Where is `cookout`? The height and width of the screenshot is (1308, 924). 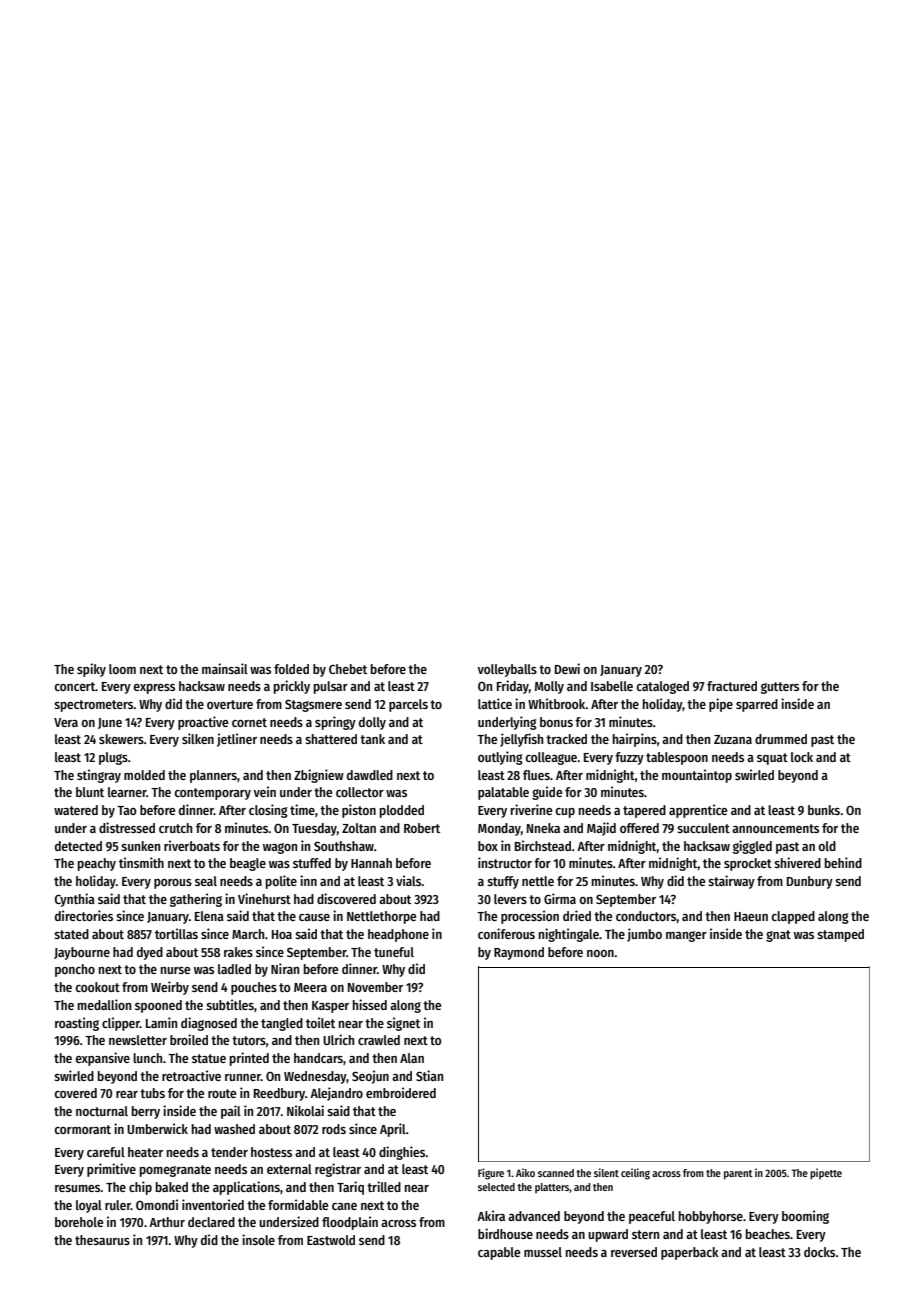
cookout is located at coordinates (97, 987).
